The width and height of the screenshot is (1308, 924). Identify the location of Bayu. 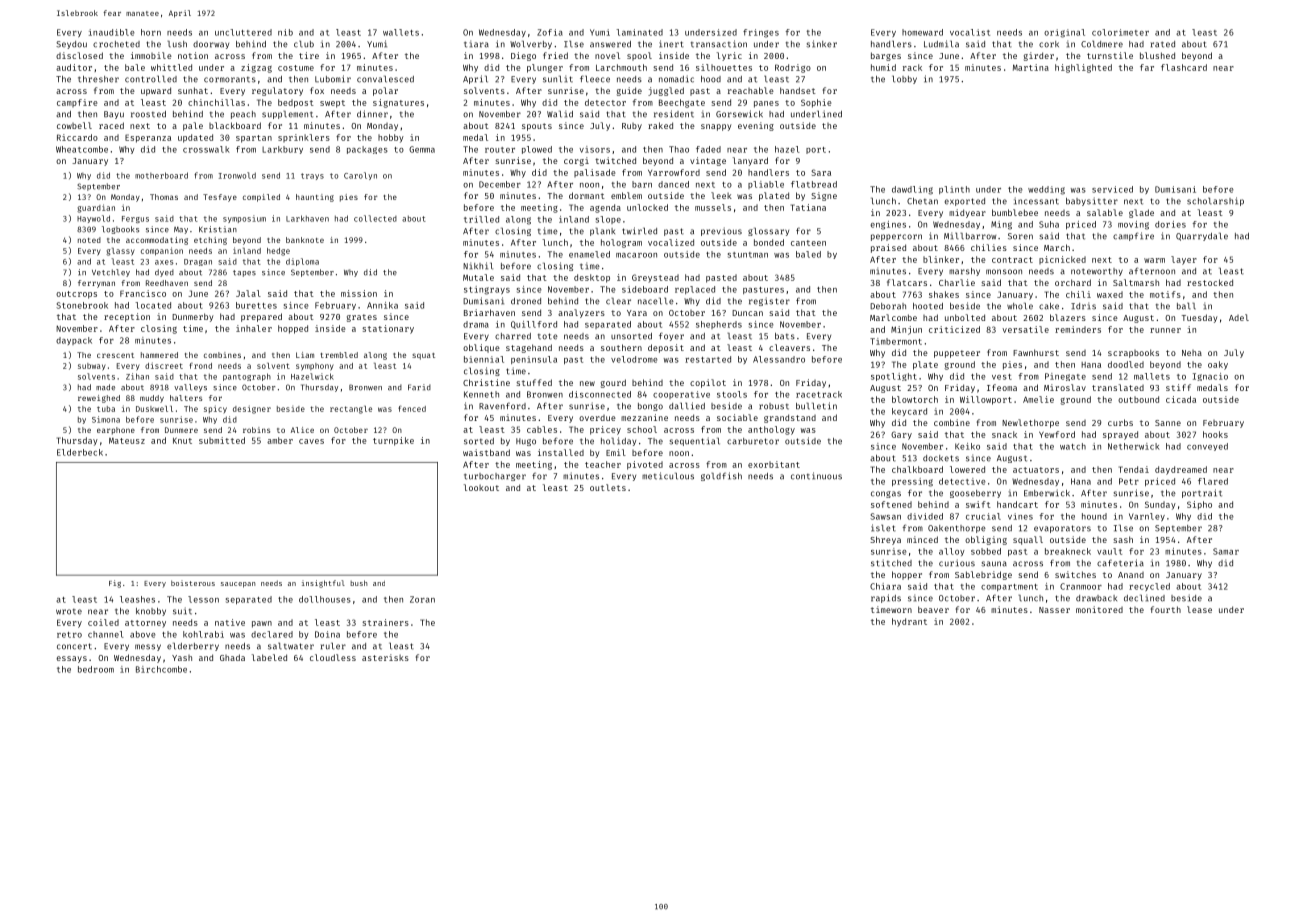
(114, 115).
